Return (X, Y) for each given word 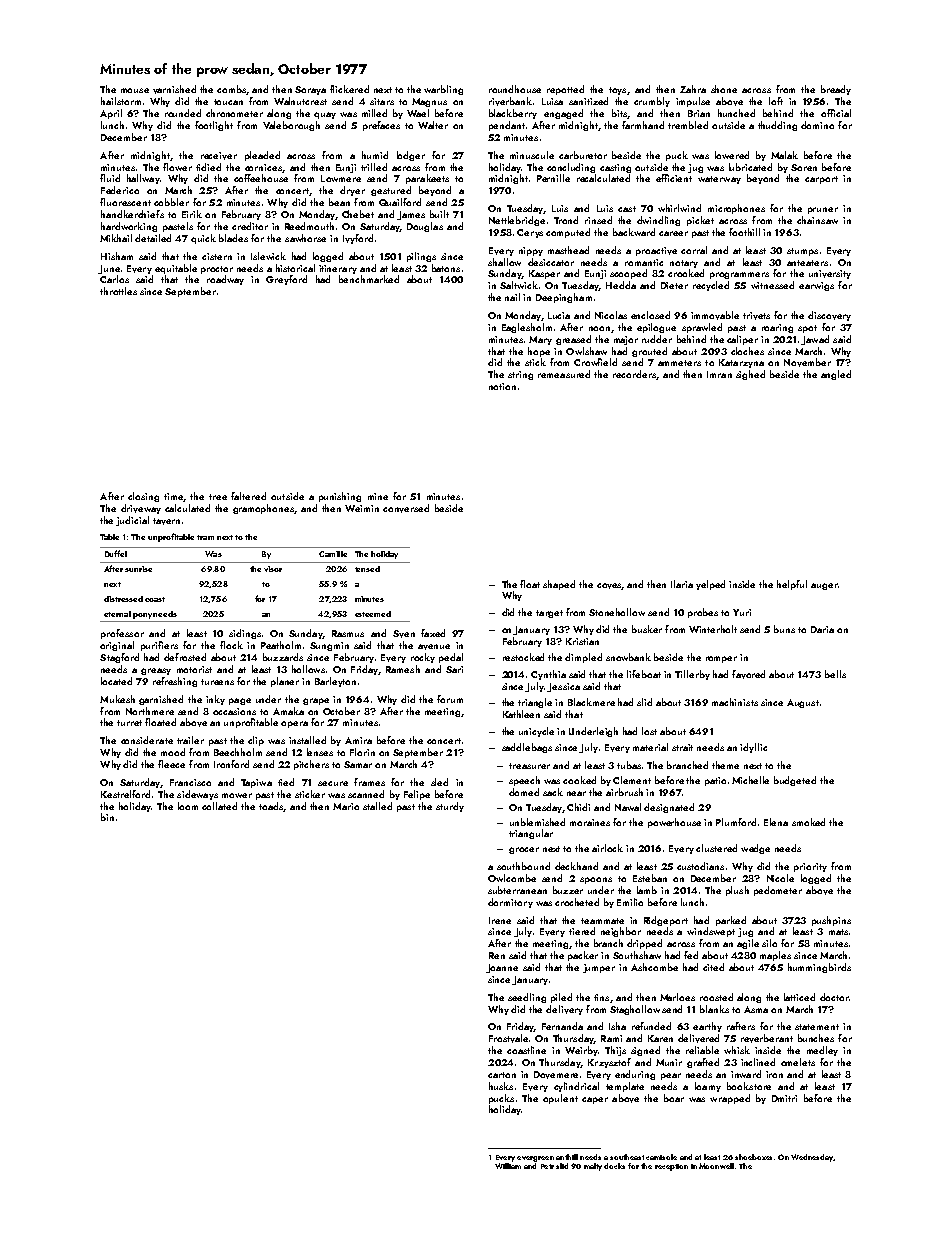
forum (450, 699)
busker (647, 629)
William (508, 1166)
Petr (547, 1166)
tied (286, 782)
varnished (174, 89)
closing (143, 497)
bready (836, 90)
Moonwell (716, 1166)
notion (502, 386)
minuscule (532, 155)
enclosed (650, 315)
